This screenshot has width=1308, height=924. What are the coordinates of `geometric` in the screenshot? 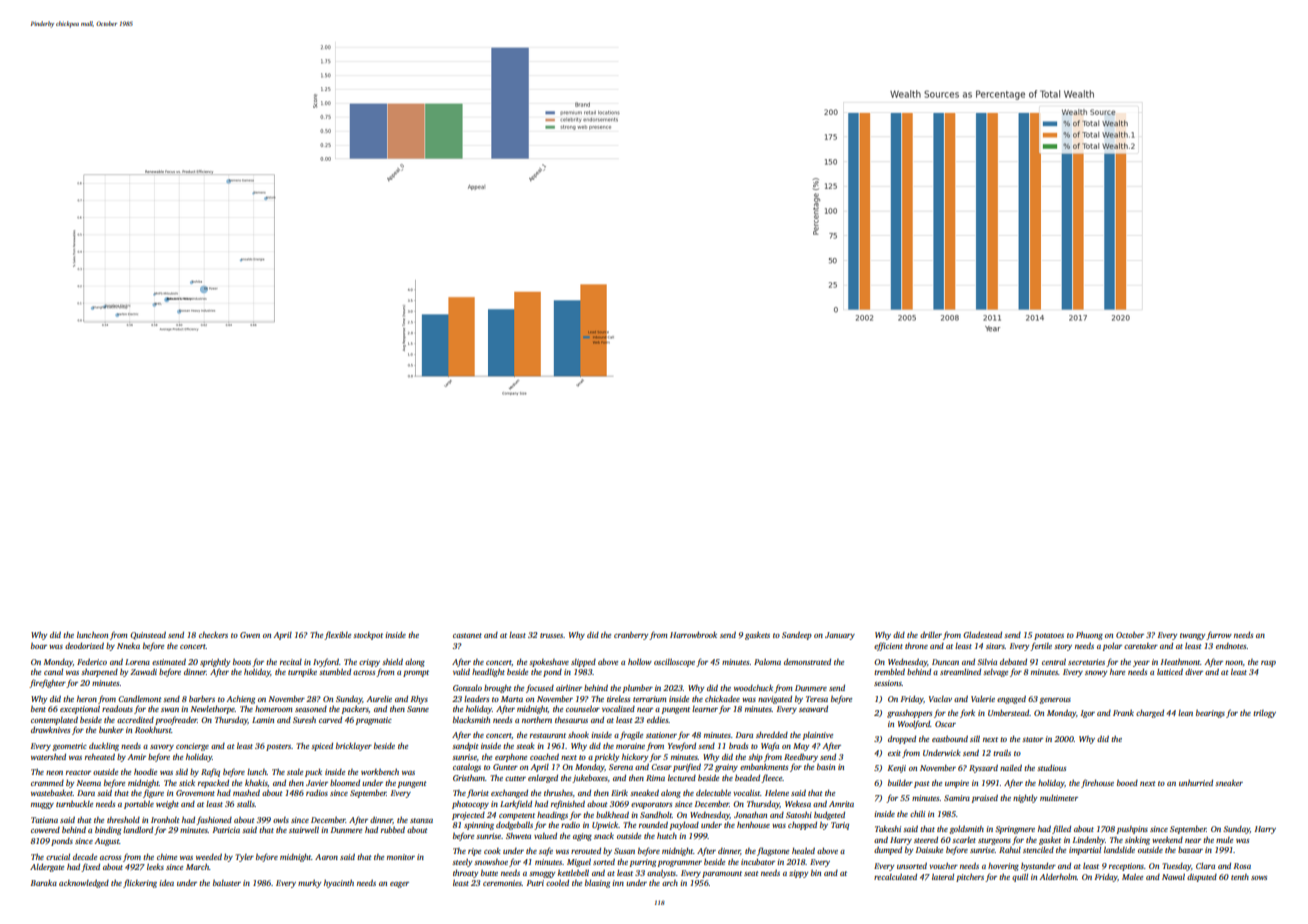 It's located at (69, 747).
